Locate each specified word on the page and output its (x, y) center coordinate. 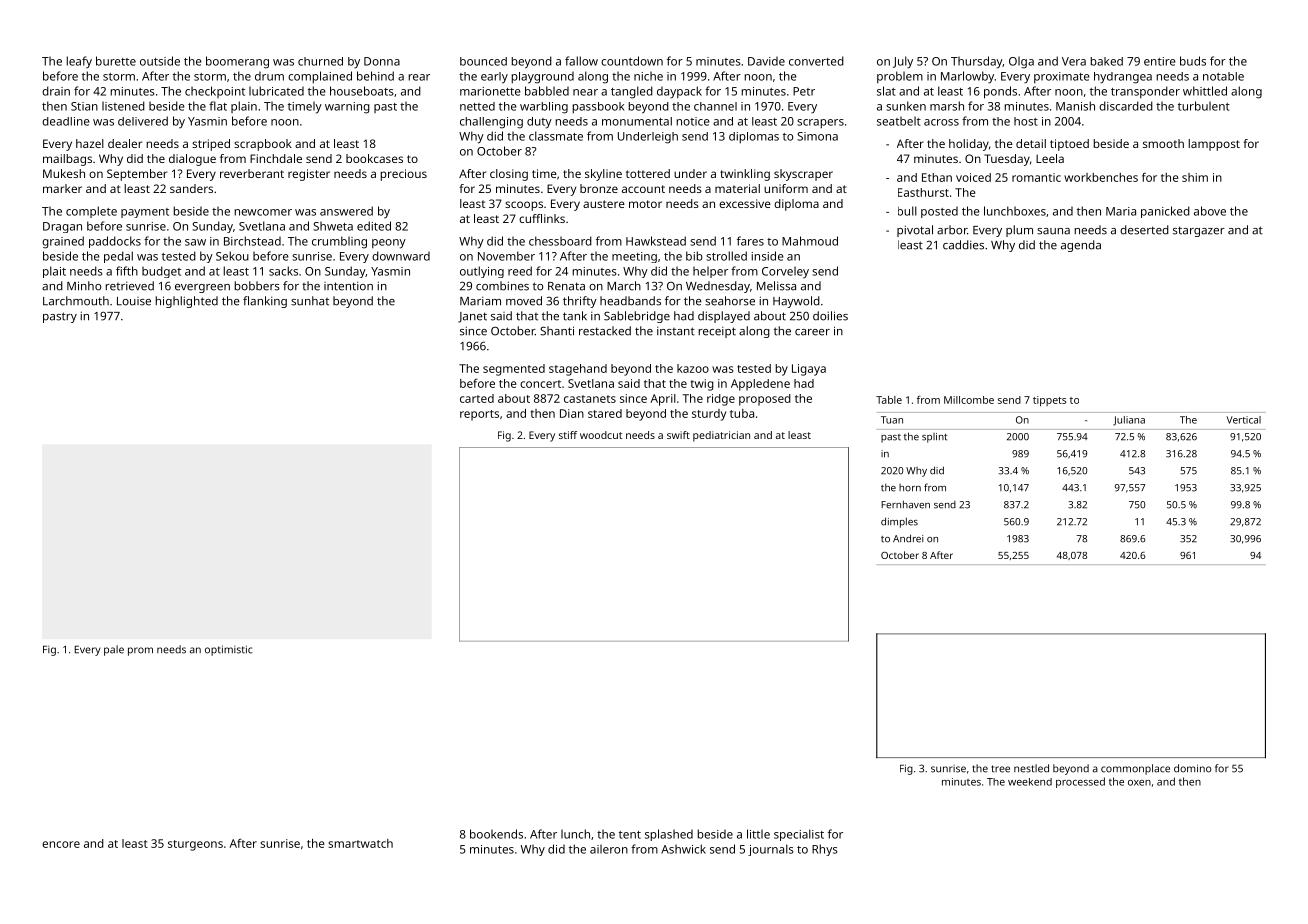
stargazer (1199, 231)
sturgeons (195, 845)
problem (900, 77)
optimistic (229, 650)
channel (715, 106)
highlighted (186, 302)
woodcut (601, 435)
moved (524, 301)
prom (140, 651)
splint (934, 438)
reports (479, 415)
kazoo (693, 368)
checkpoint (215, 92)
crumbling (339, 242)
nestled (1031, 768)
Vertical (1243, 420)
